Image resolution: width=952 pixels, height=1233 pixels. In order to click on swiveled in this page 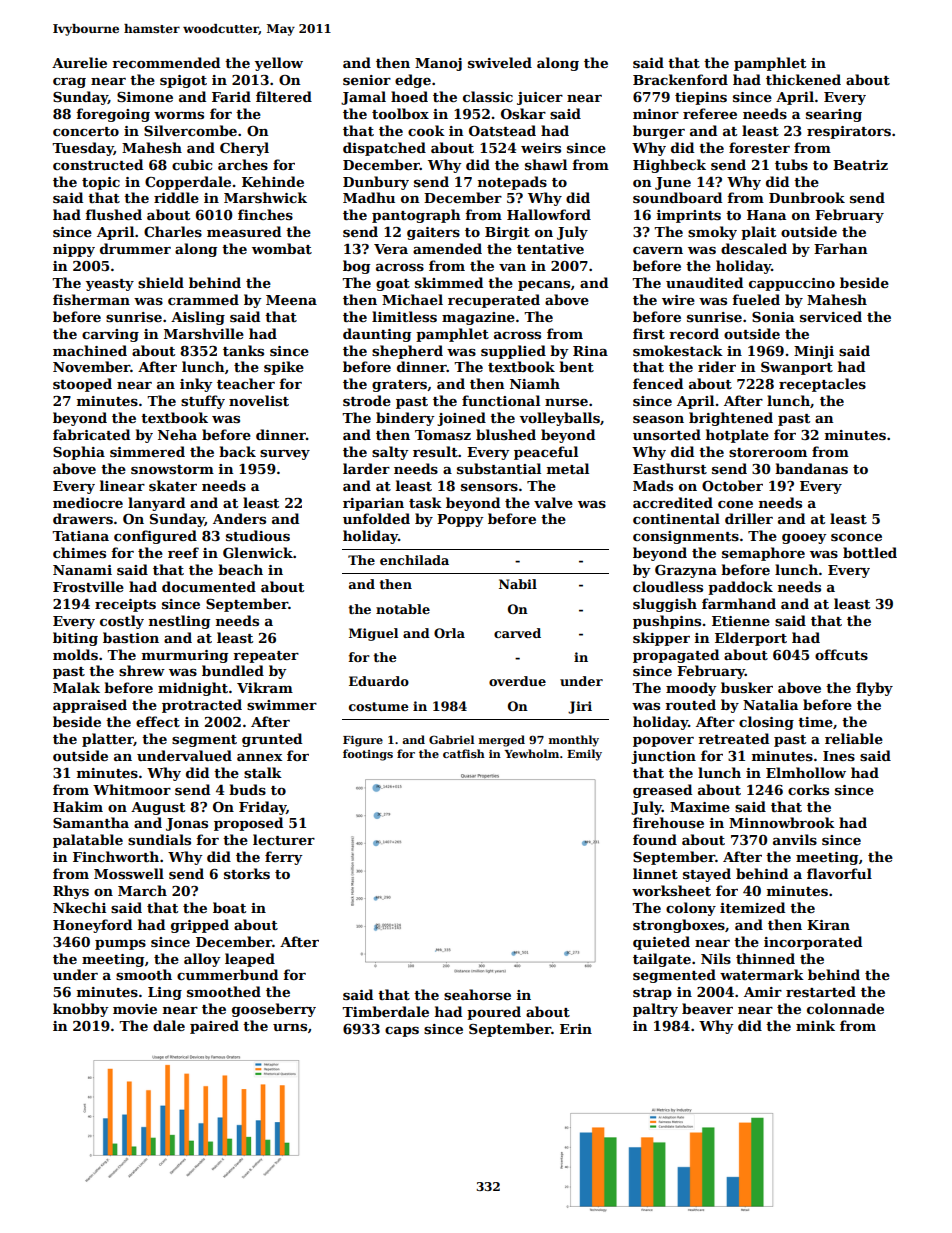, I will do `click(500, 62)`.
